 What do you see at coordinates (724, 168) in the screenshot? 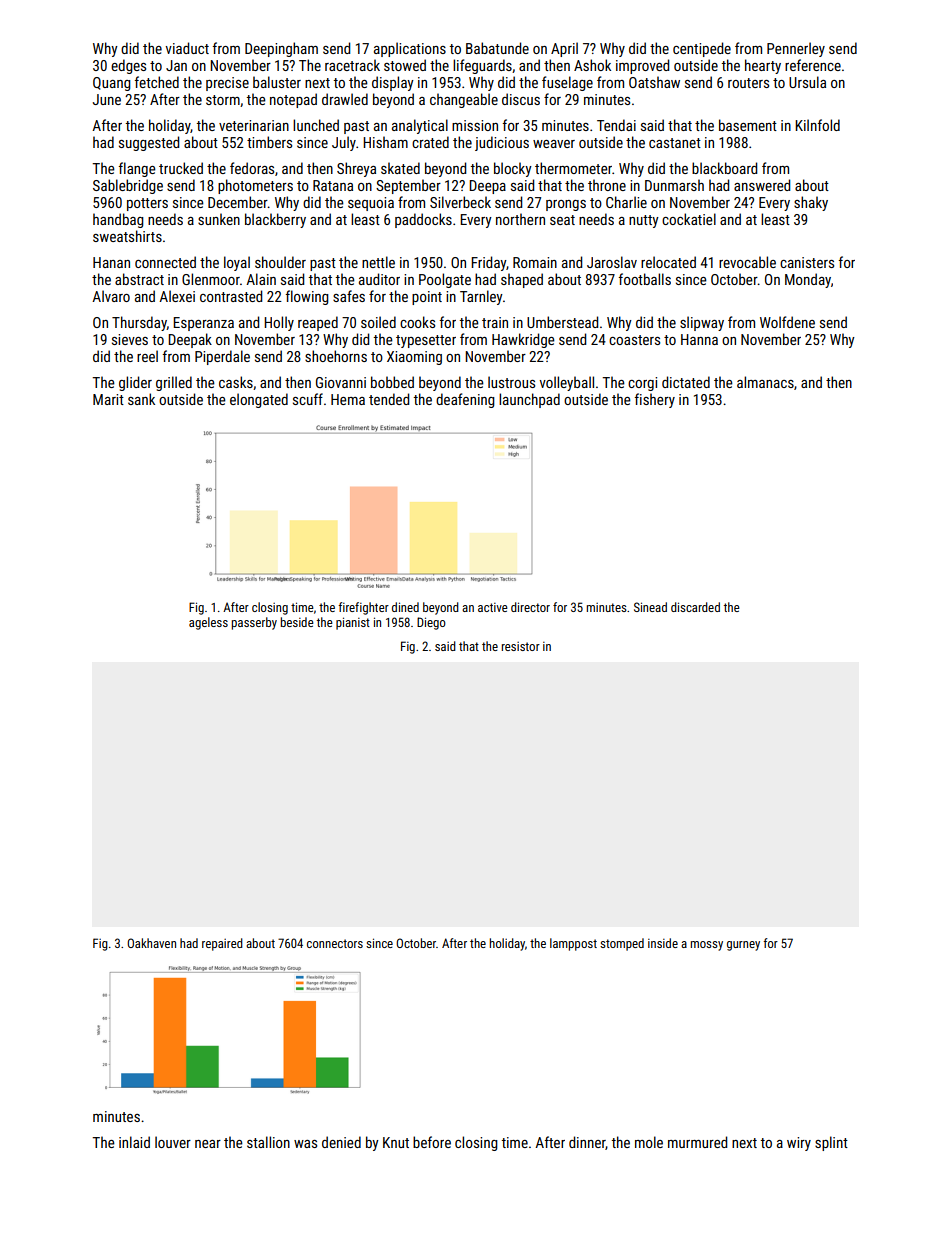
I see `blackboard` at bounding box center [724, 168].
